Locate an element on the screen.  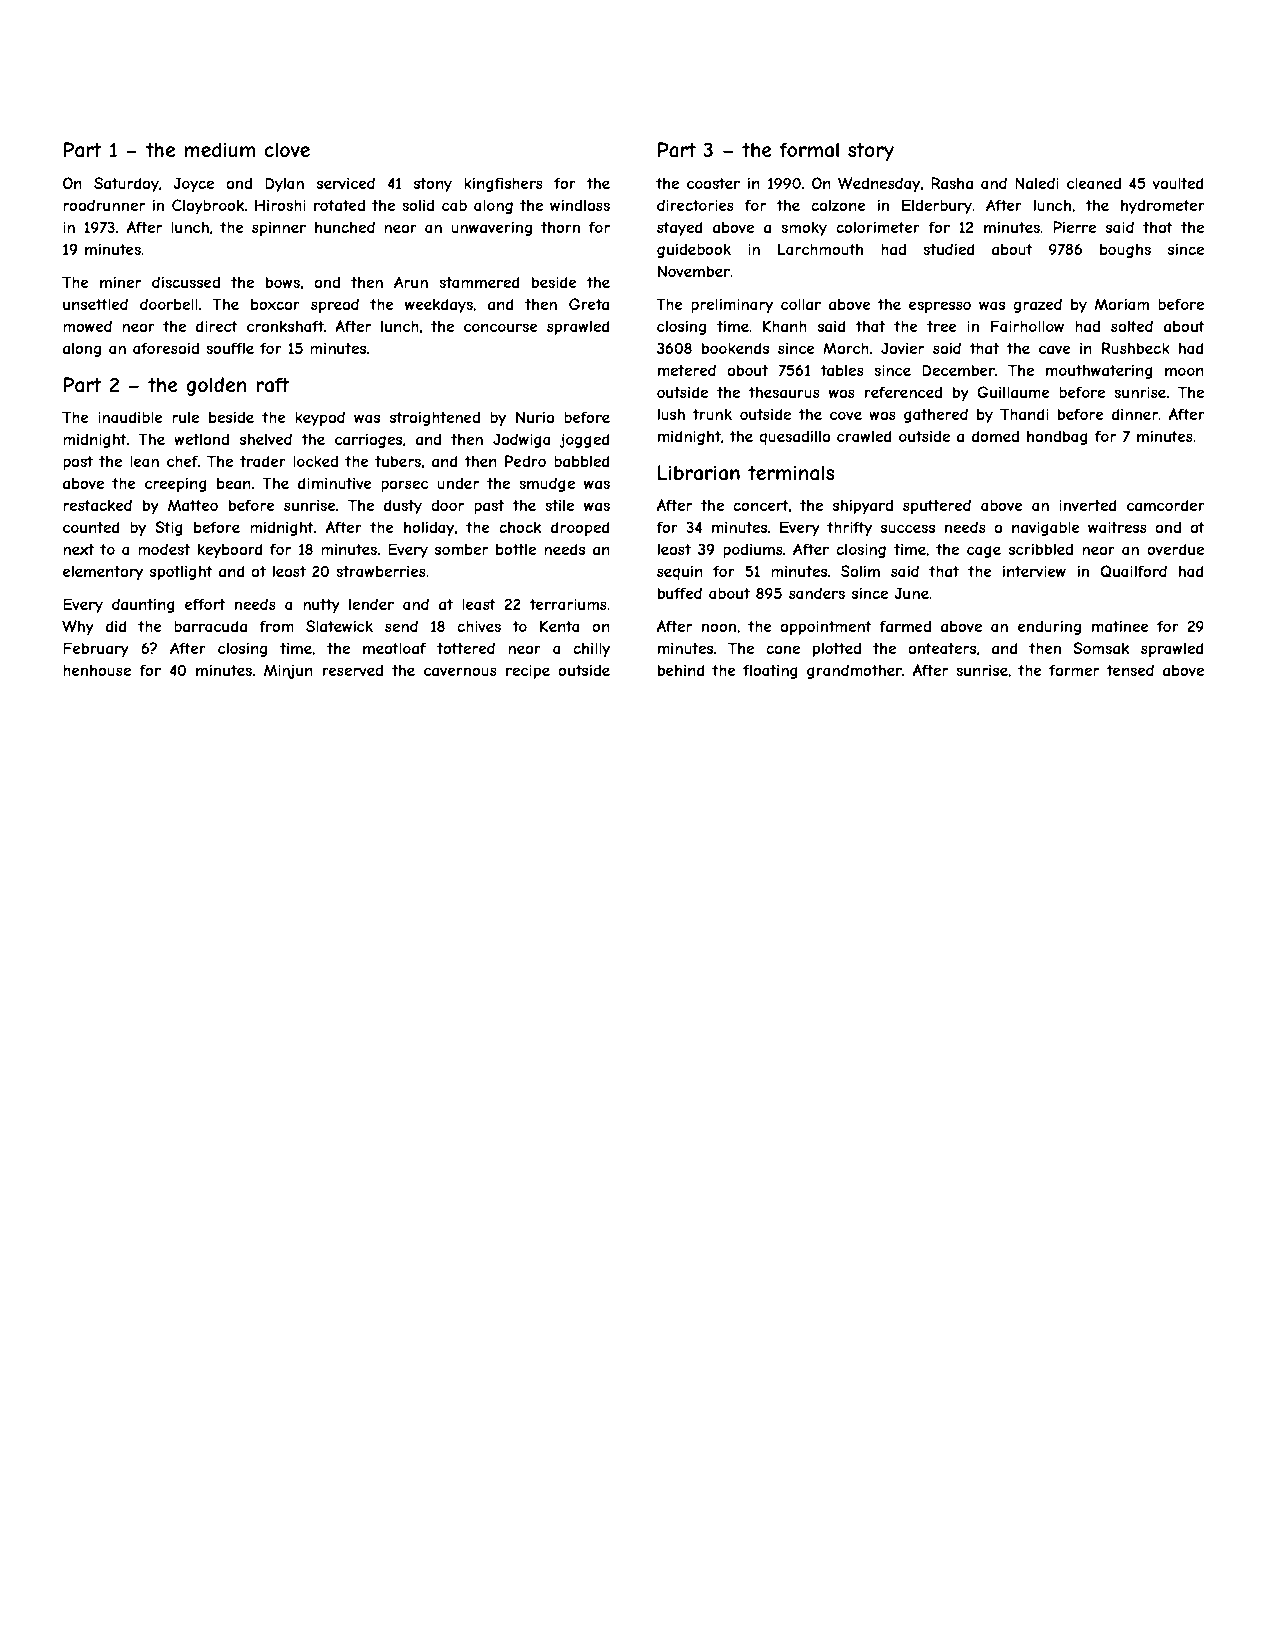
gathered is located at coordinates (936, 415).
